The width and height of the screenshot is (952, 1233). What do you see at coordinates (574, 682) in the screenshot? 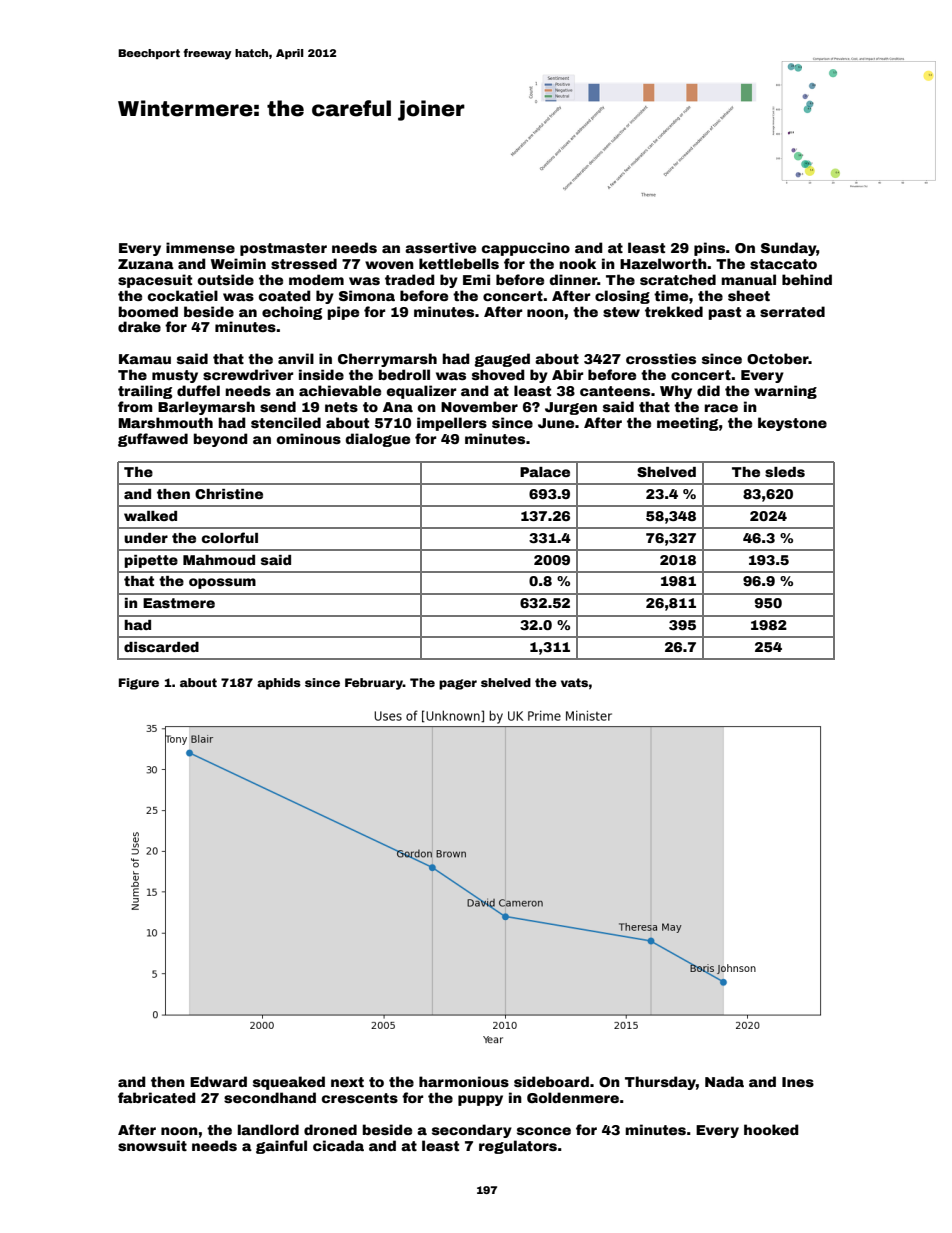
I see `vats` at bounding box center [574, 682].
